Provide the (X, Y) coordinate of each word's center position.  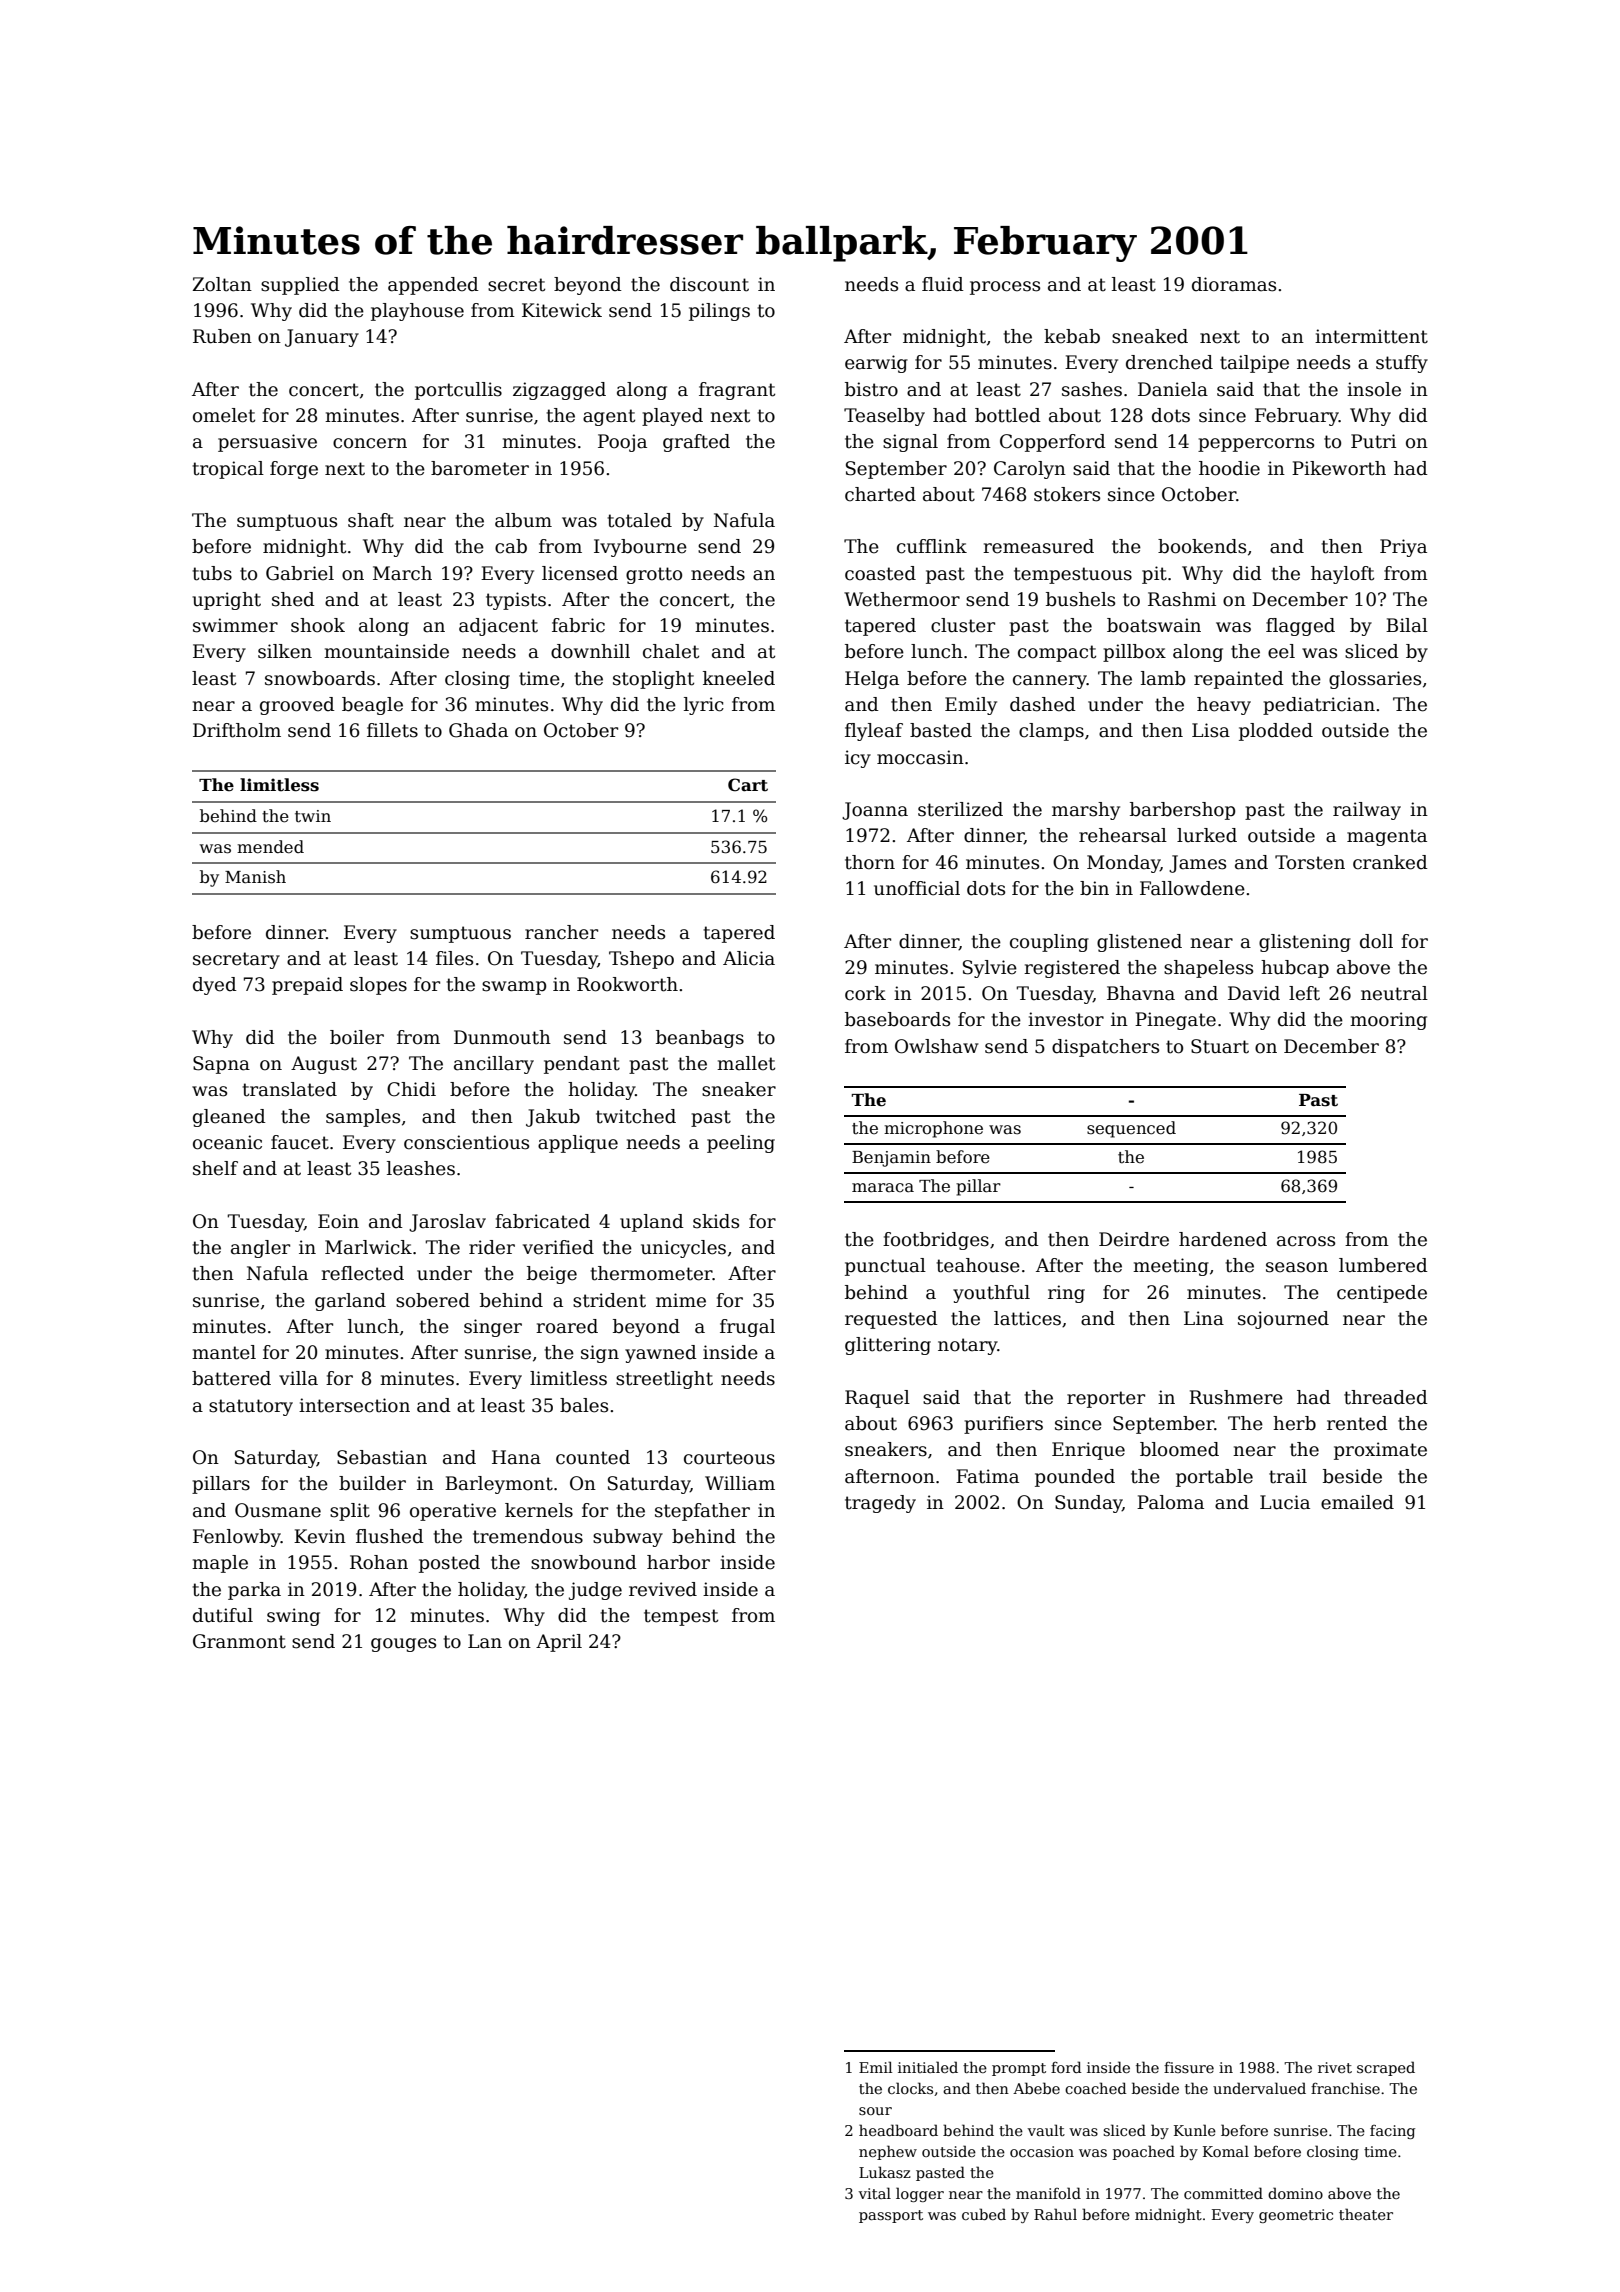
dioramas (1234, 284)
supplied (300, 286)
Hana (516, 1457)
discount (709, 284)
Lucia (1285, 1502)
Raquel (877, 1399)
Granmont (239, 1641)
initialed (928, 2067)
